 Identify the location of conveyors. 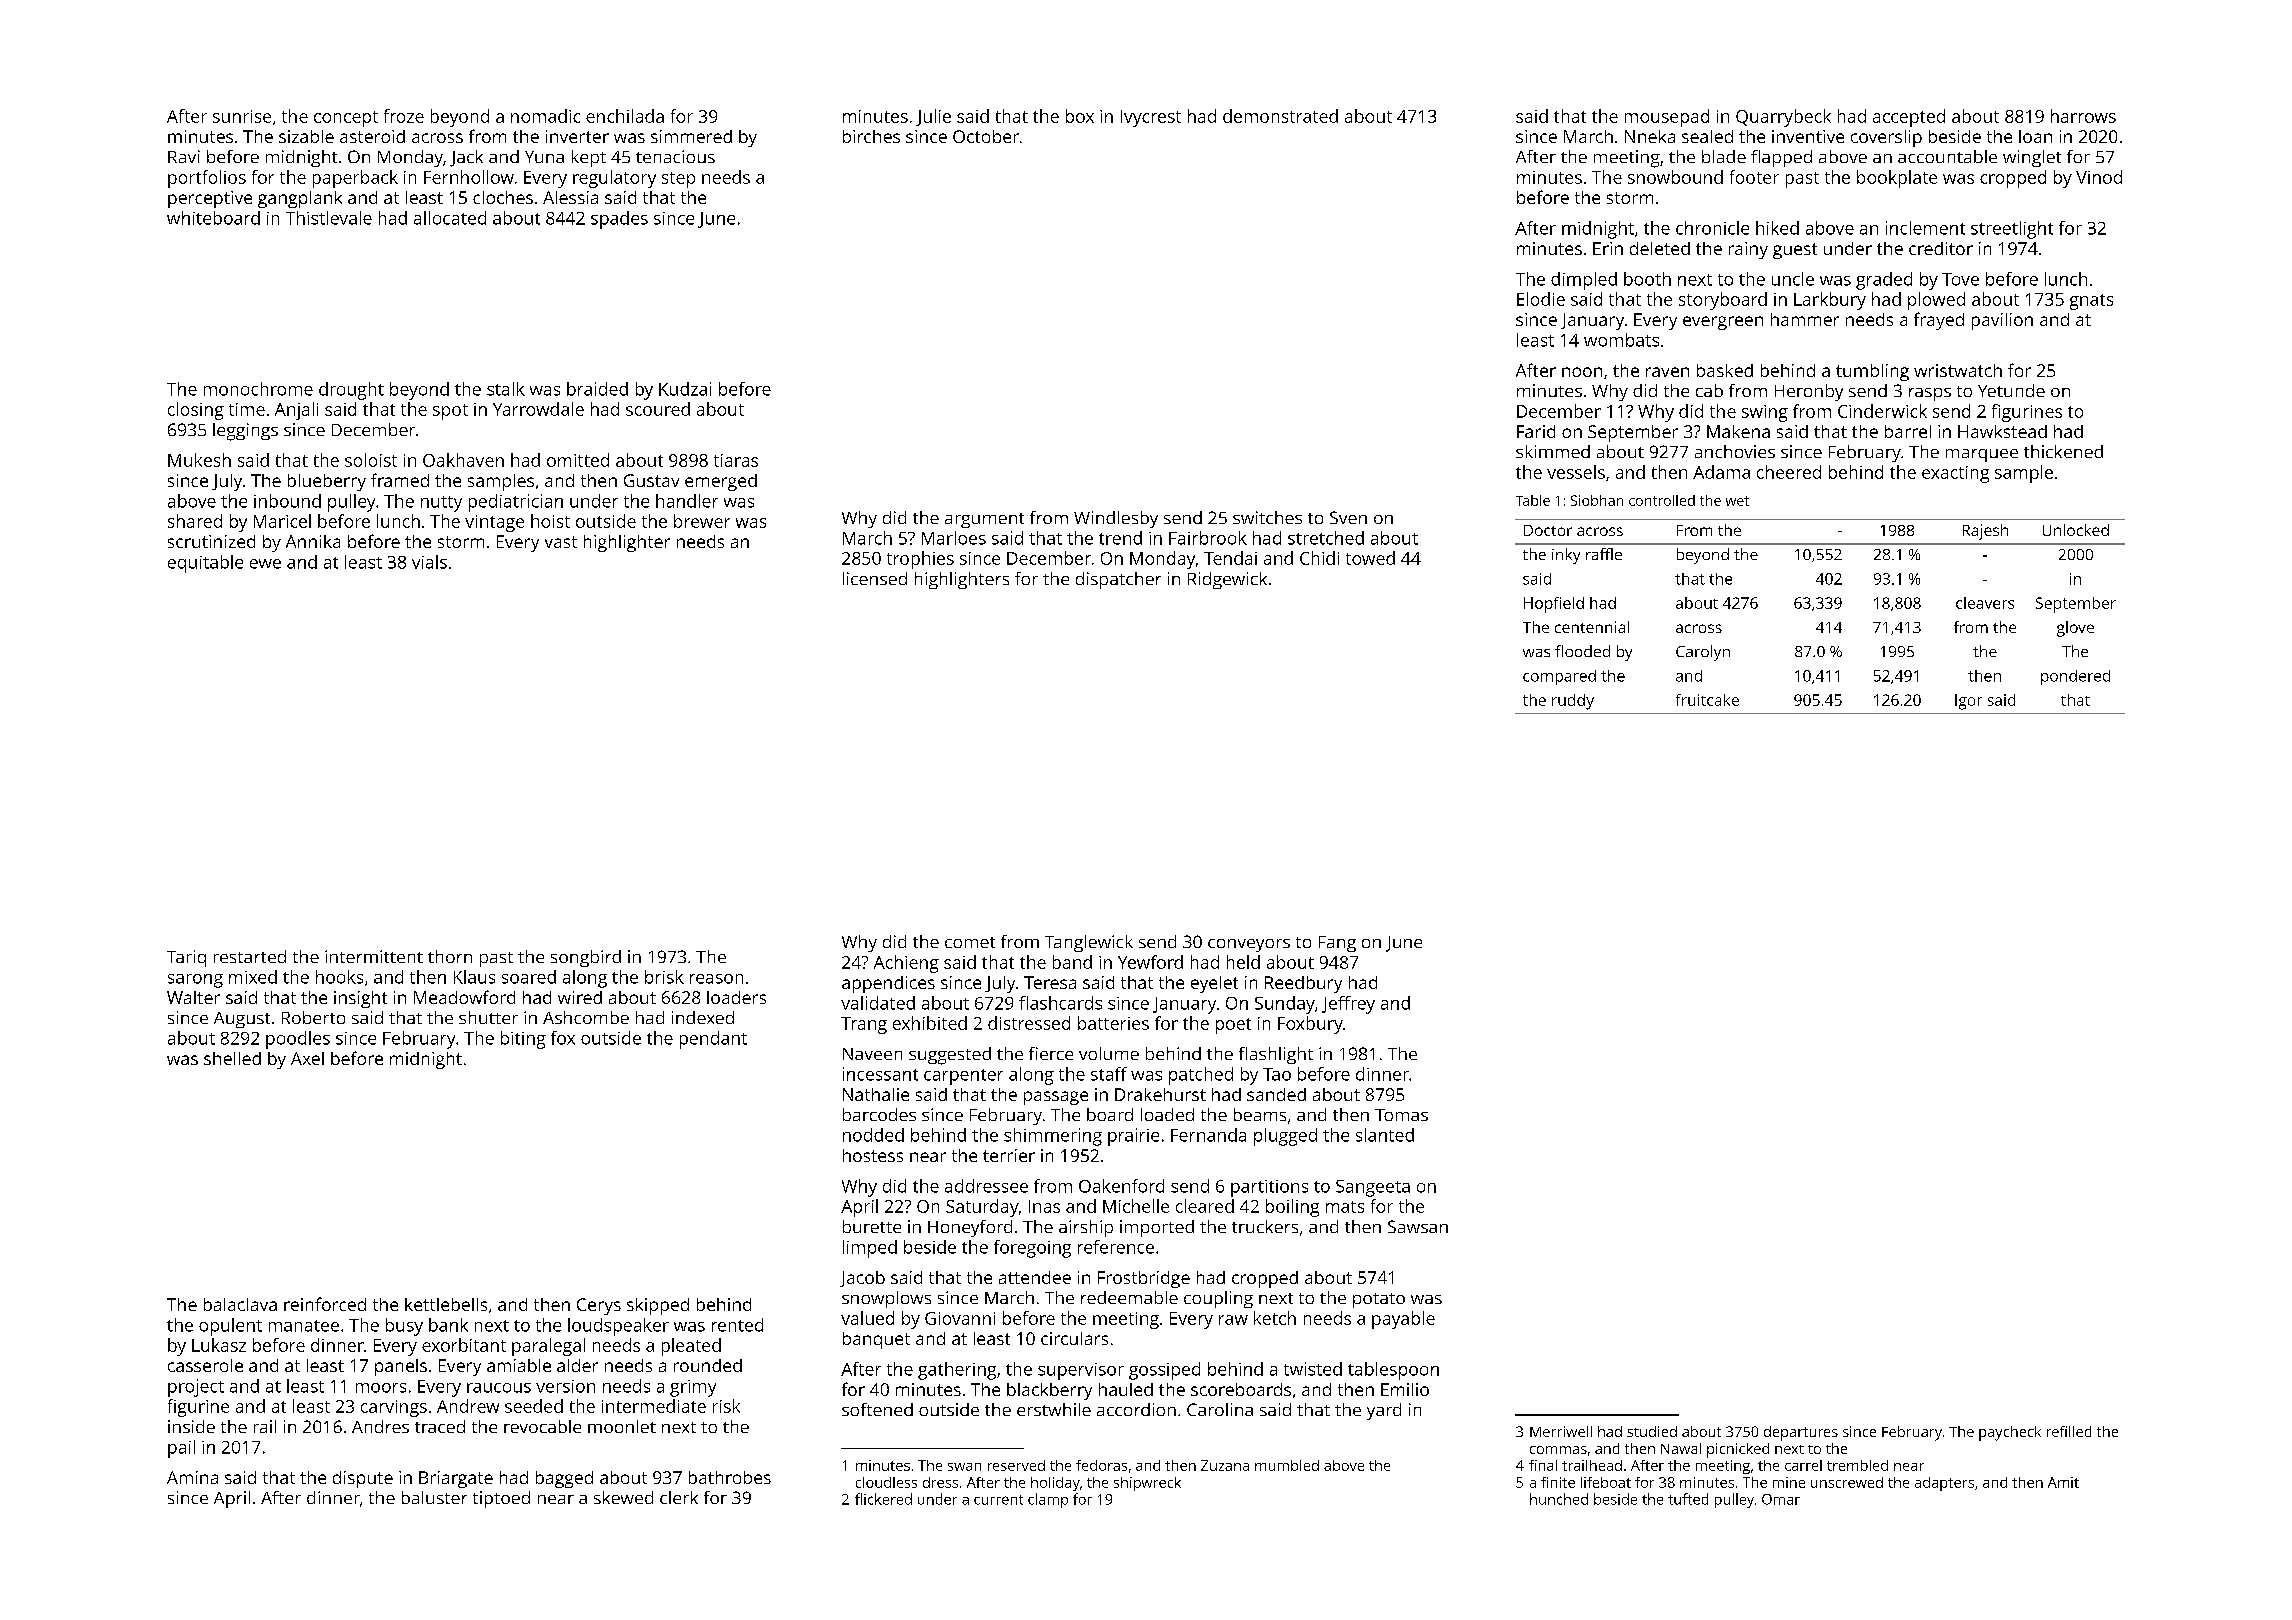
(1249, 945).
